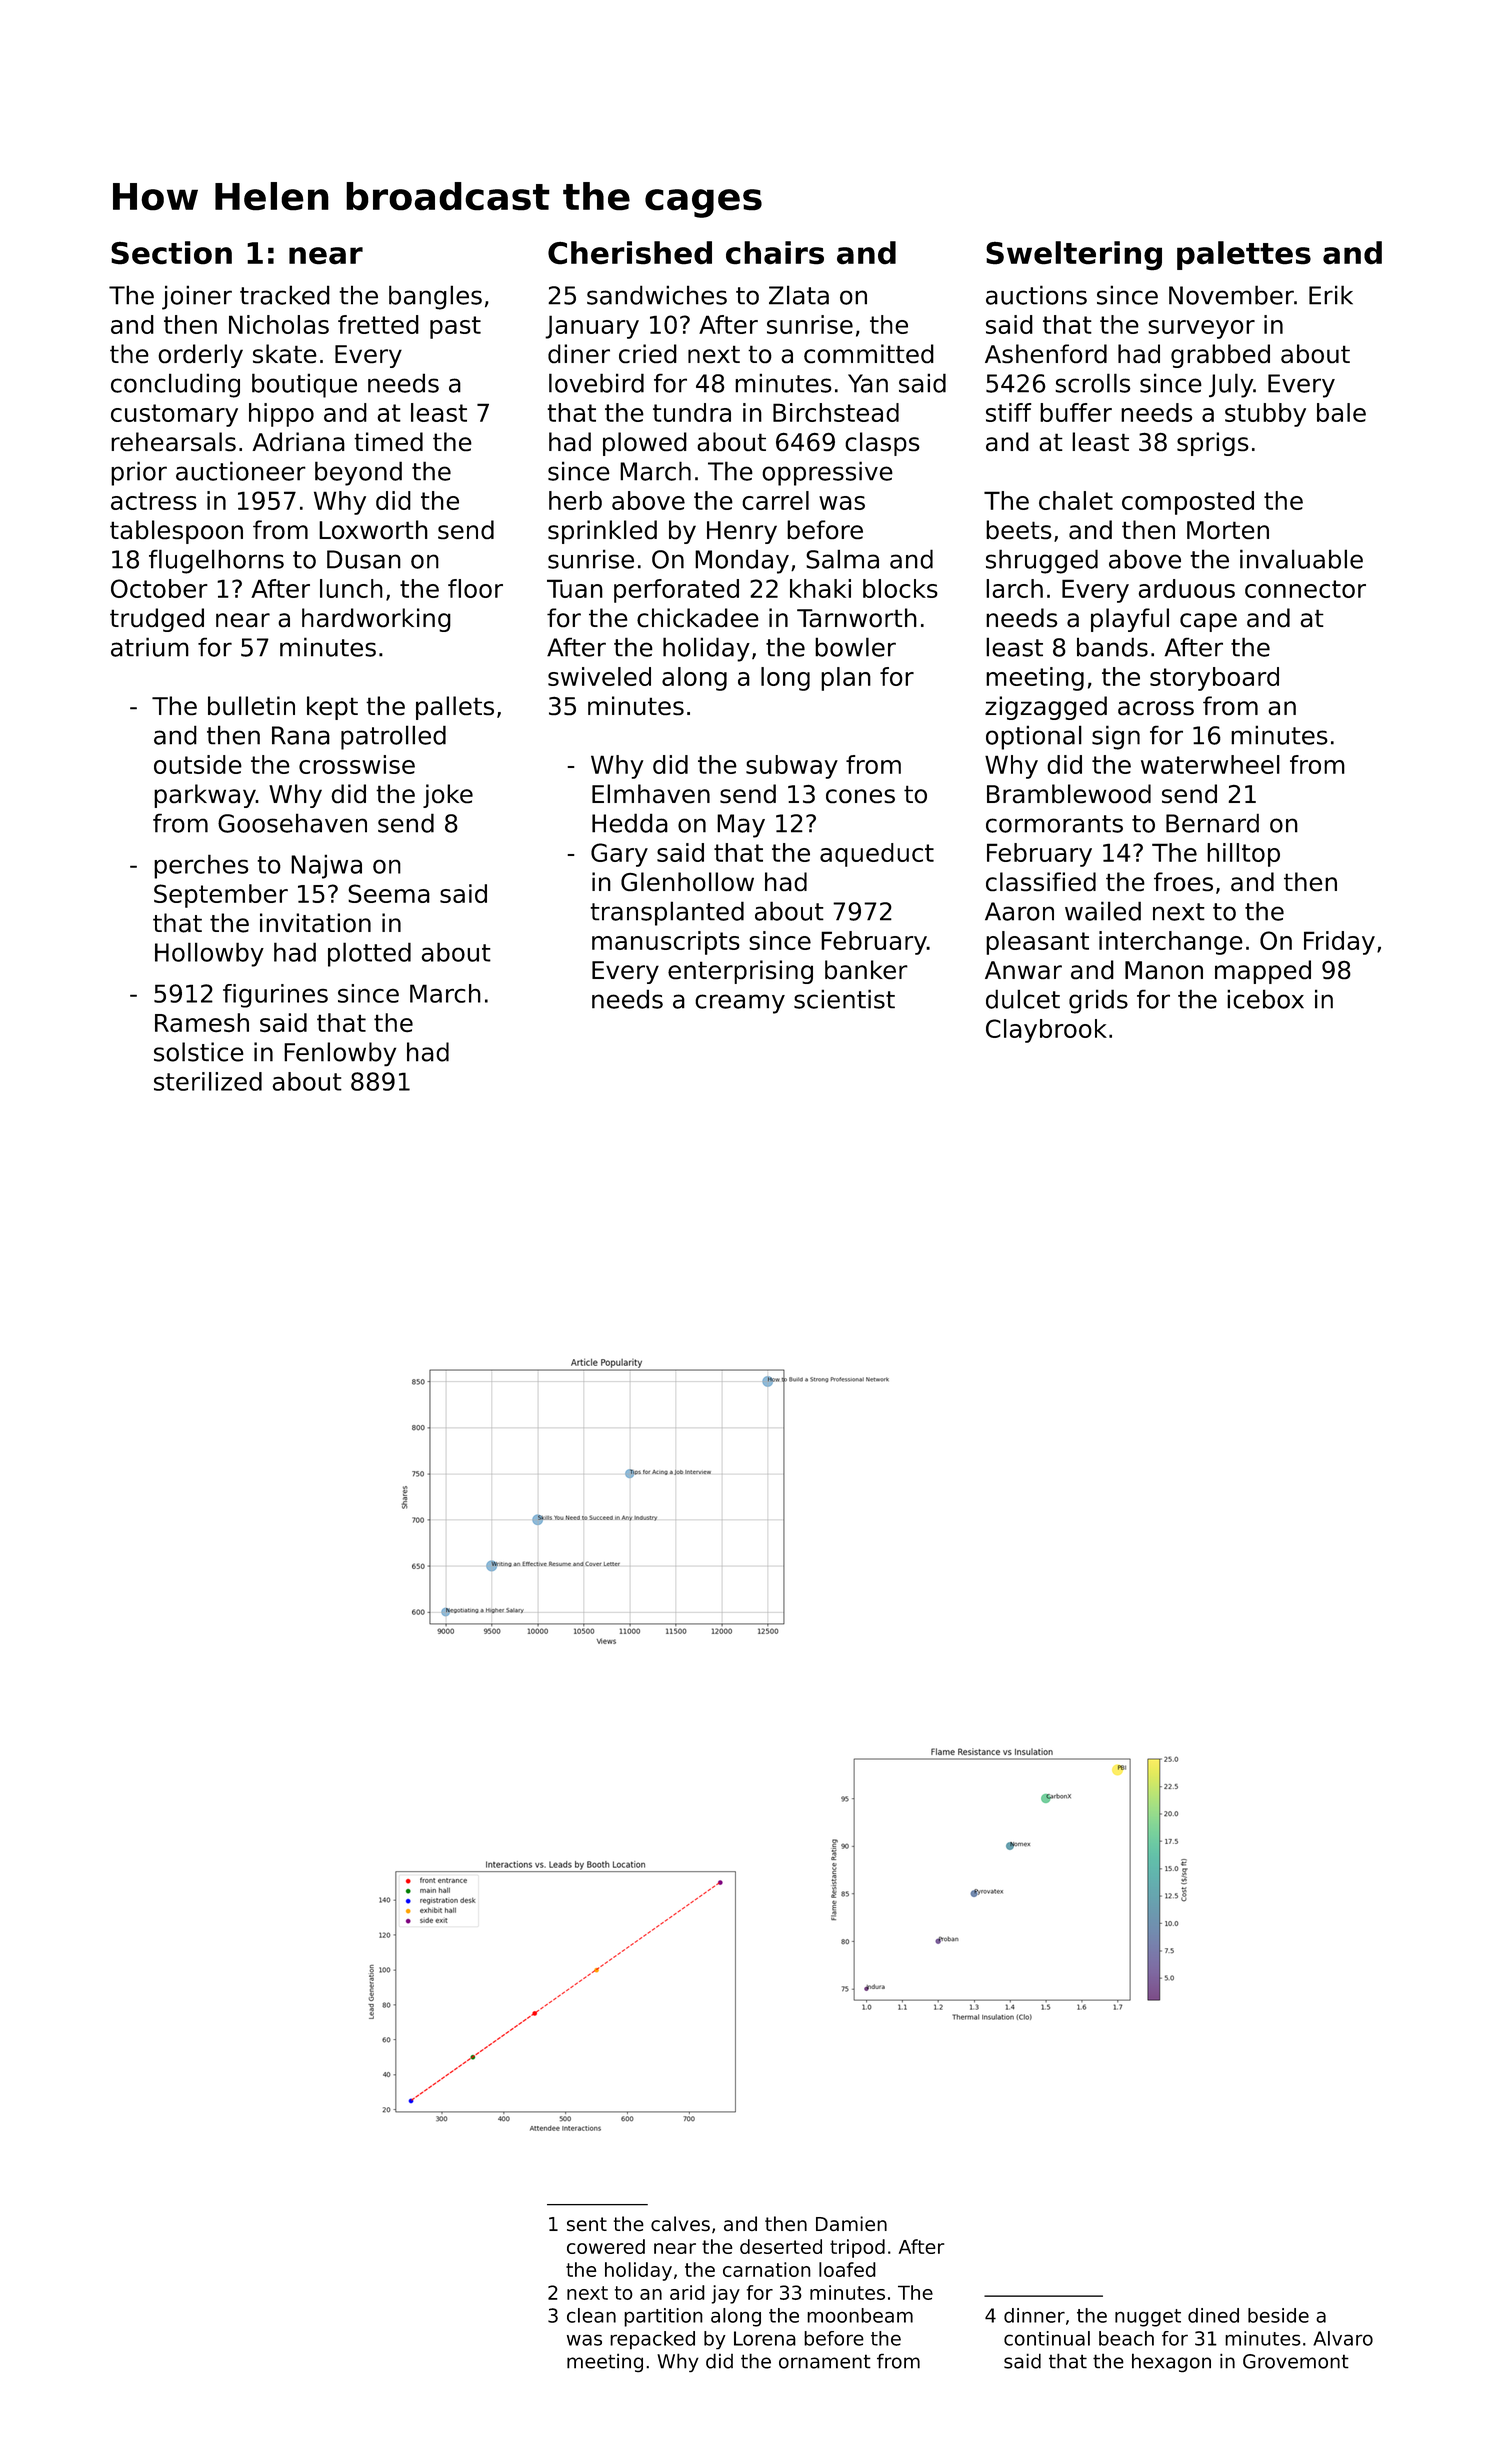 The width and height of the screenshot is (1496, 2464). I want to click on creamy, so click(740, 1004).
